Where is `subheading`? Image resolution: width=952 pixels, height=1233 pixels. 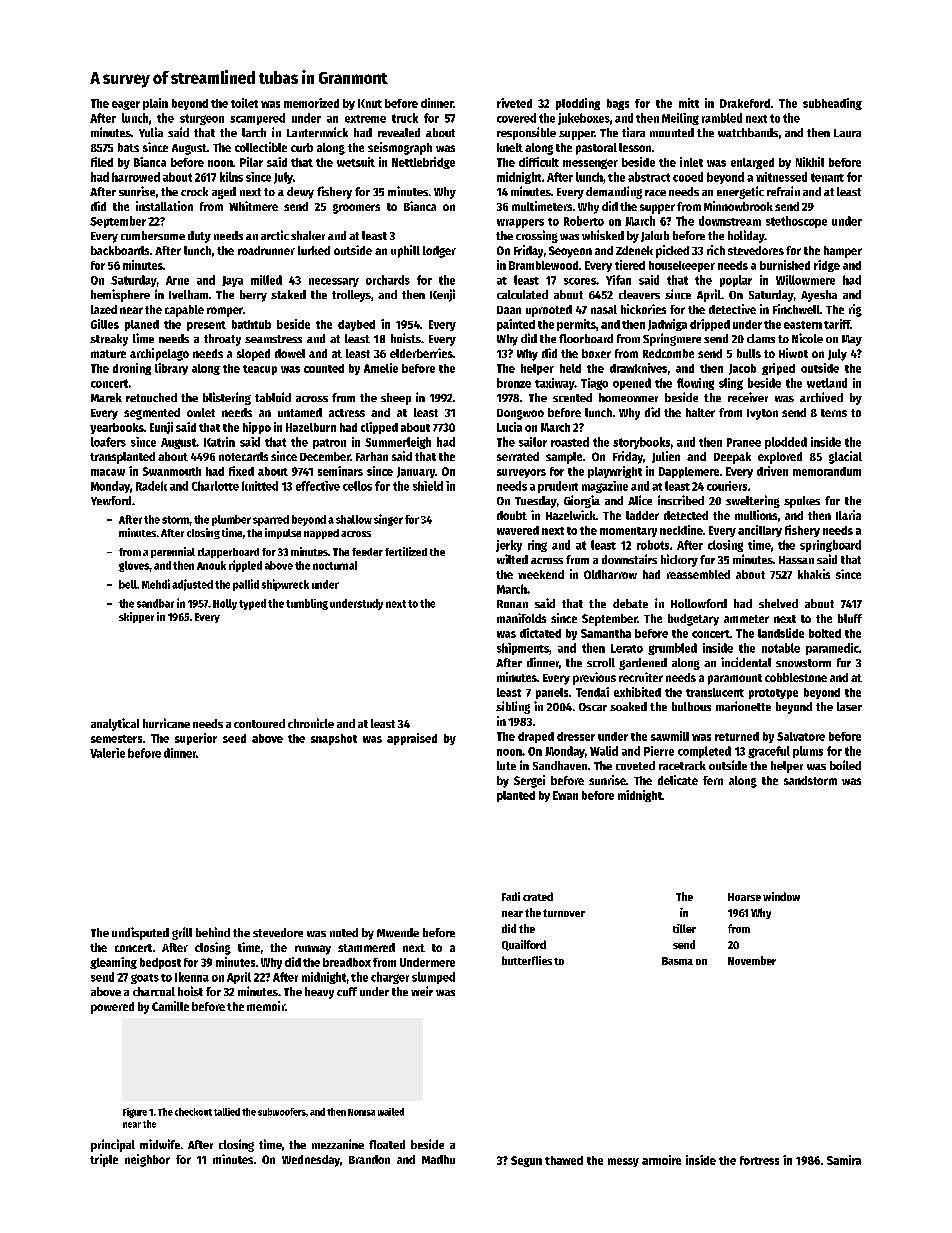
subheading is located at coordinates (832, 104).
